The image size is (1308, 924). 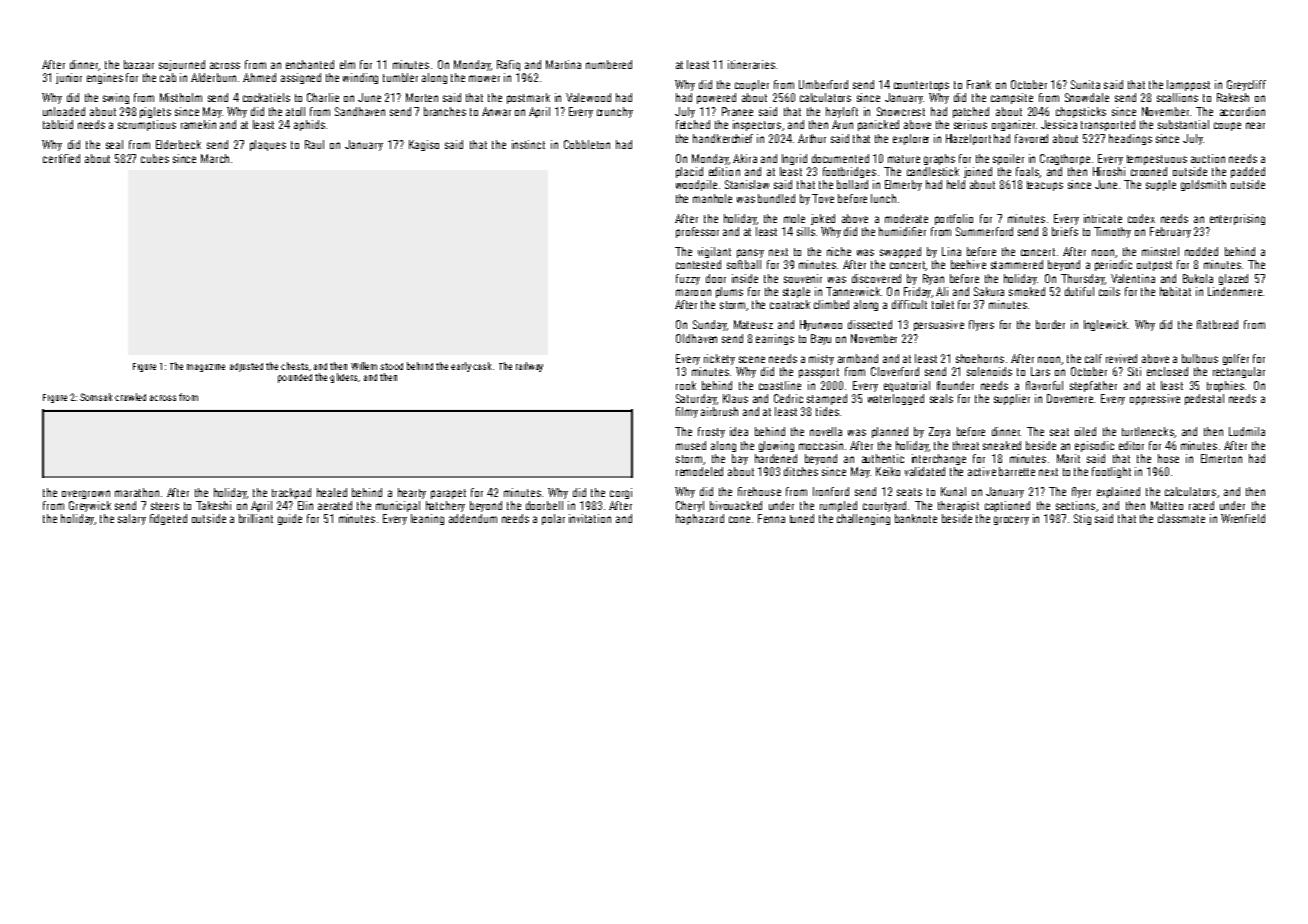 What do you see at coordinates (719, 411) in the image?
I see `airbrush` at bounding box center [719, 411].
